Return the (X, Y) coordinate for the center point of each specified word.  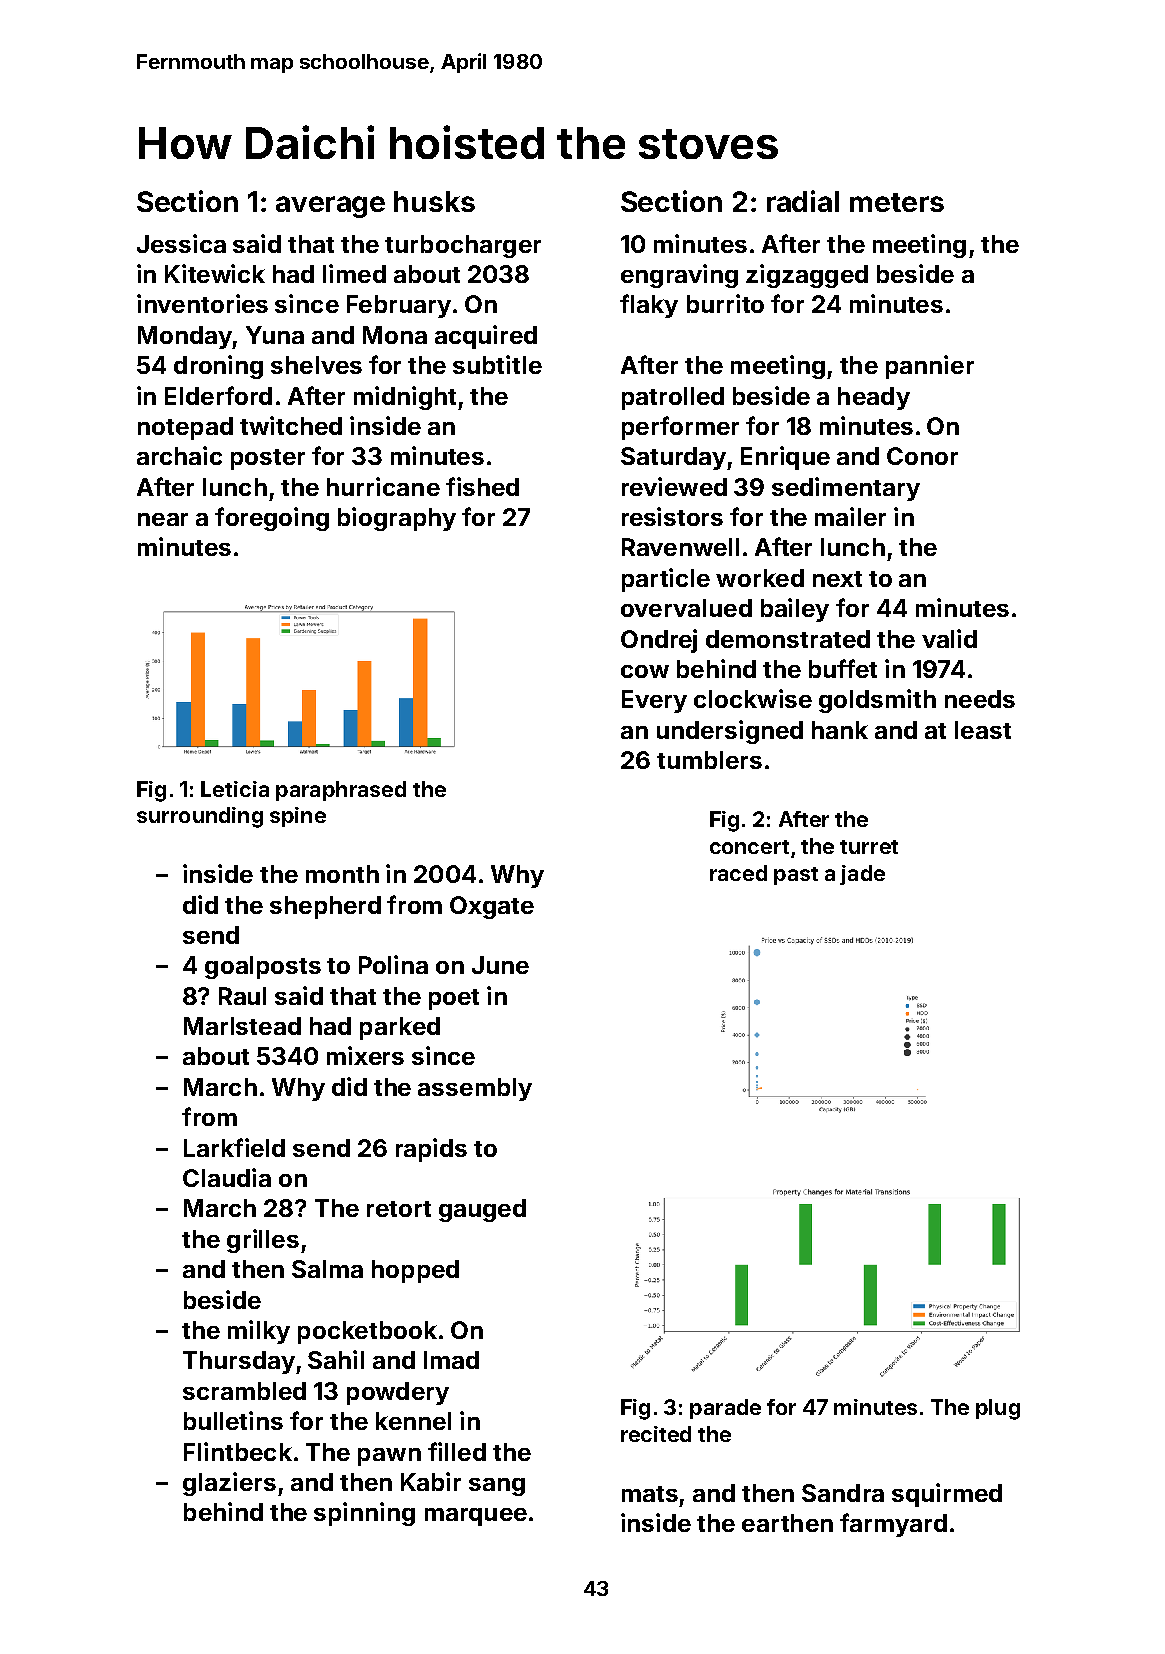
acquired (486, 337)
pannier (930, 367)
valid (949, 638)
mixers (365, 1055)
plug (998, 1409)
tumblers (709, 760)
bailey (795, 610)
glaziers (229, 1484)
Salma (327, 1269)
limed (354, 273)
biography (397, 519)
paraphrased (341, 791)
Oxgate (492, 907)
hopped (415, 1271)
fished (482, 486)
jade (862, 875)
